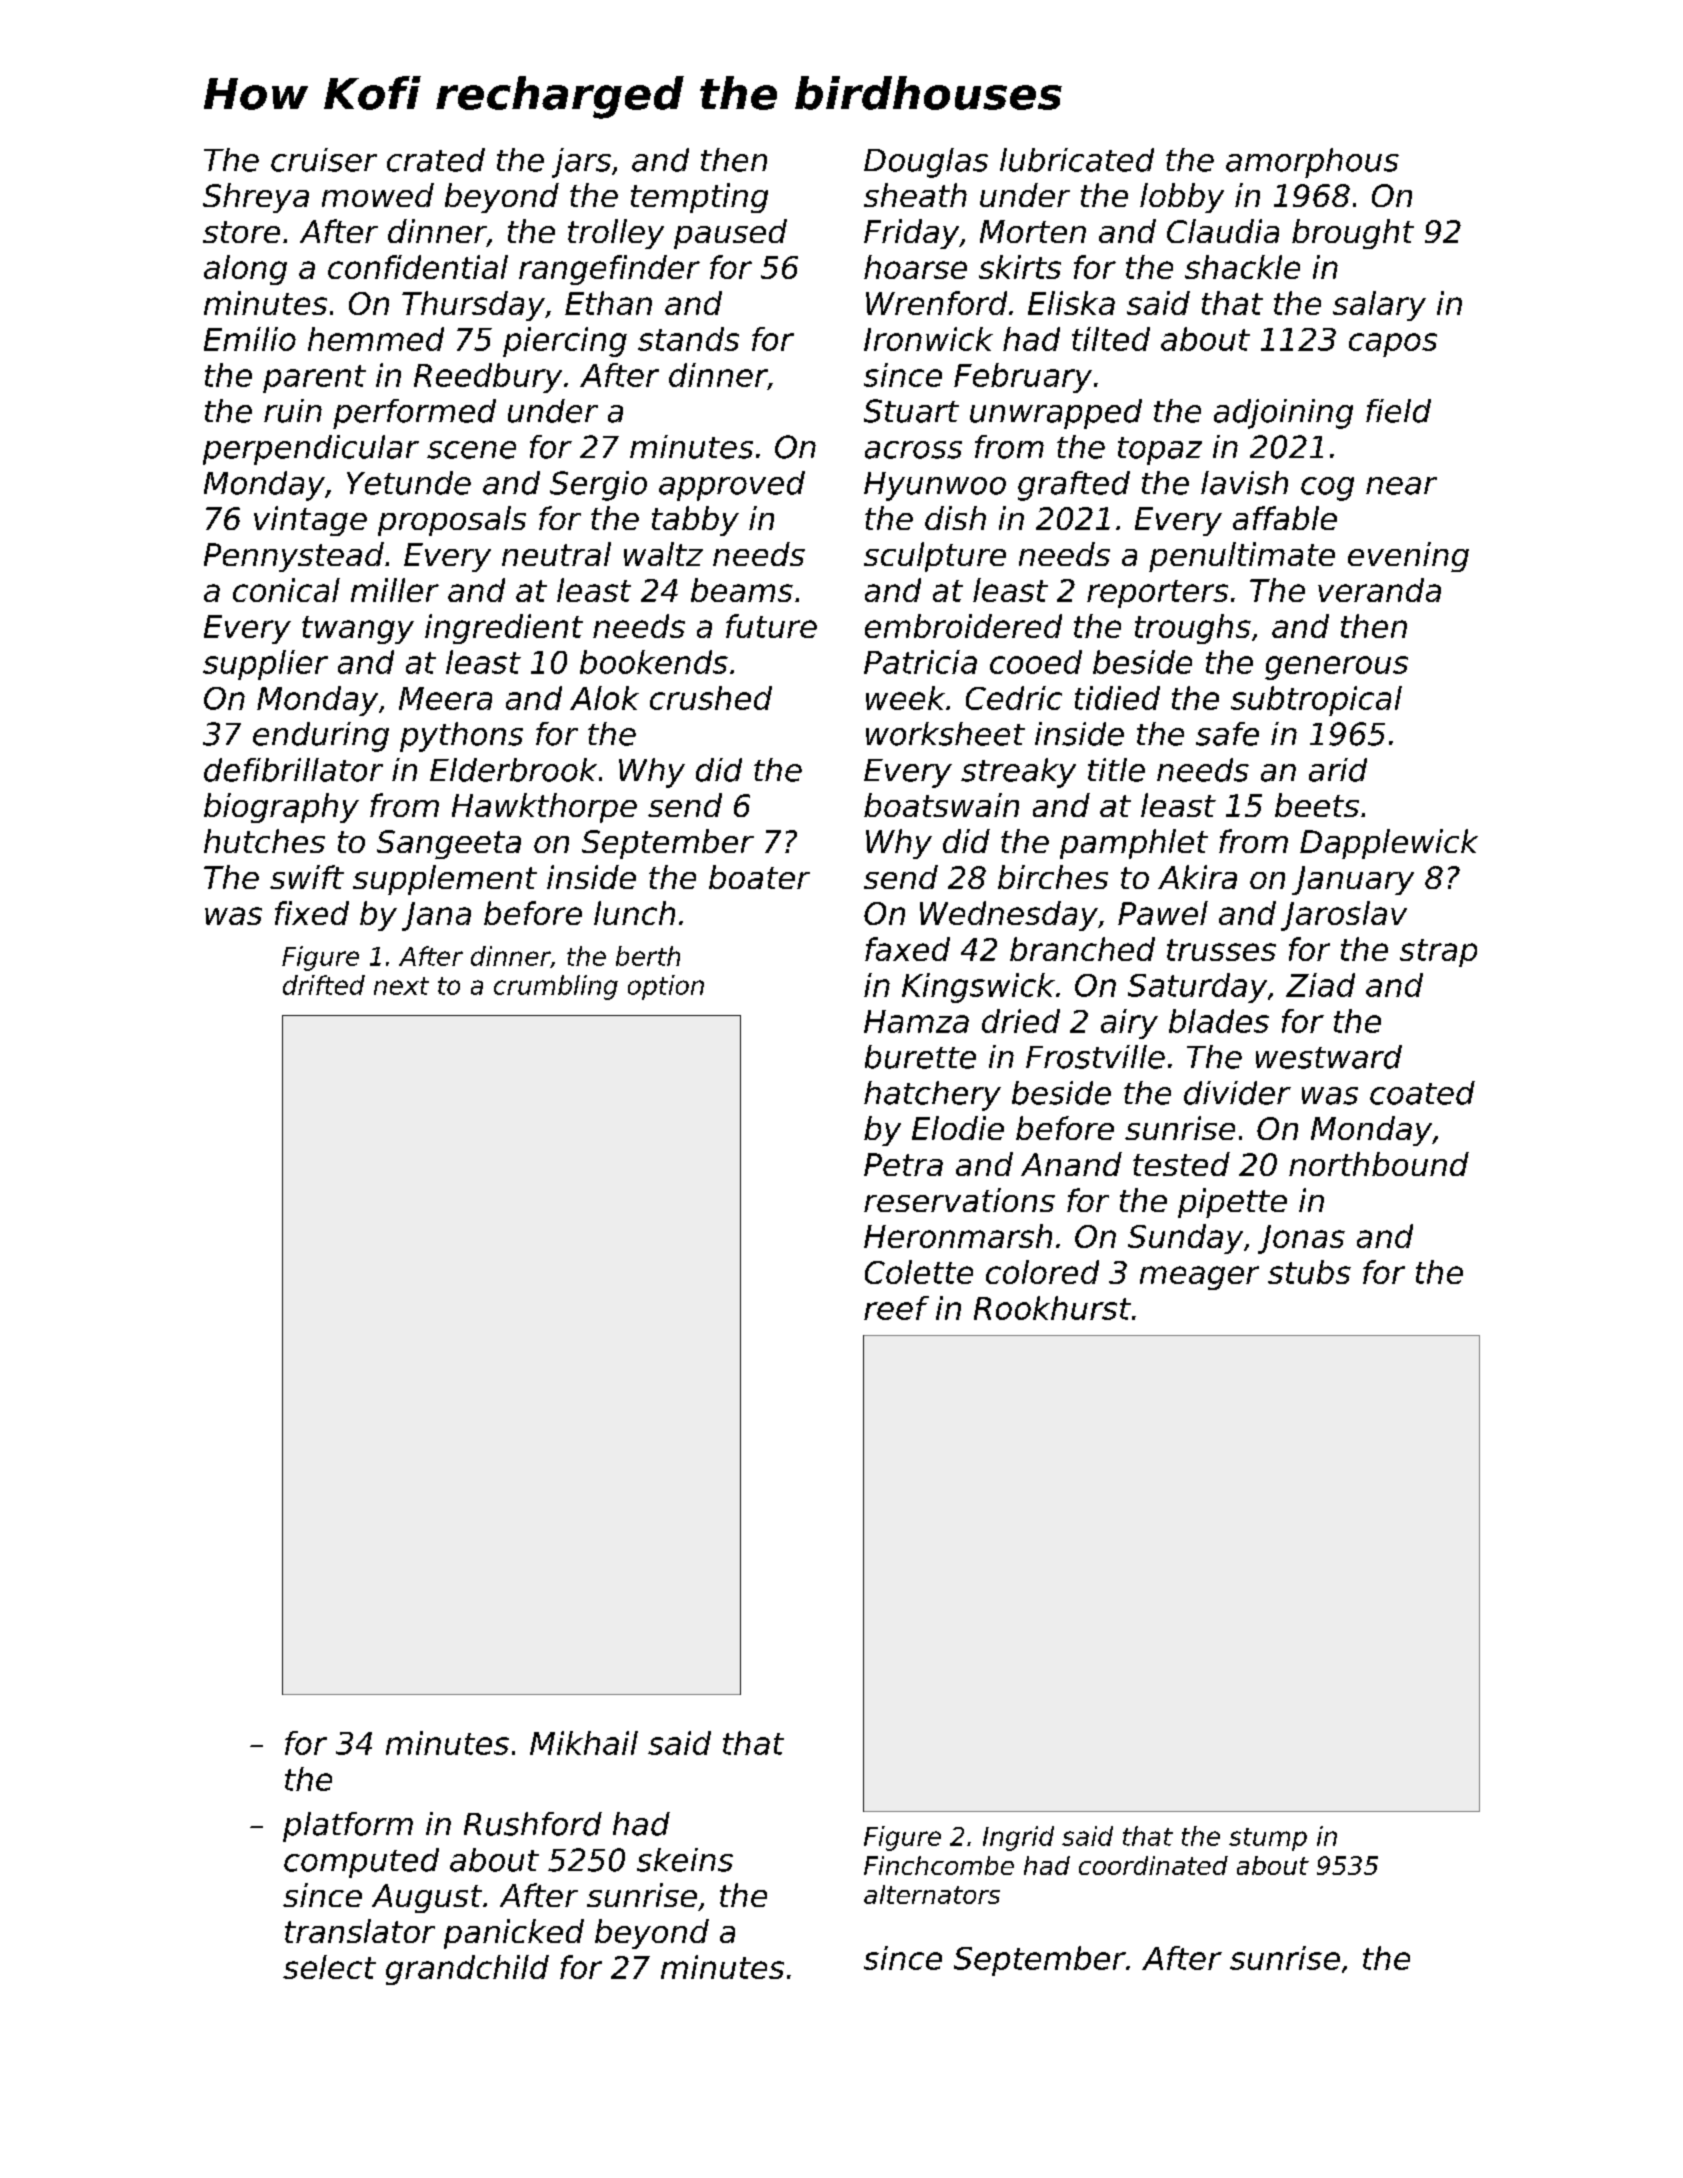  Describe the element at coordinates (666, 987) in the screenshot. I see `option` at that location.
